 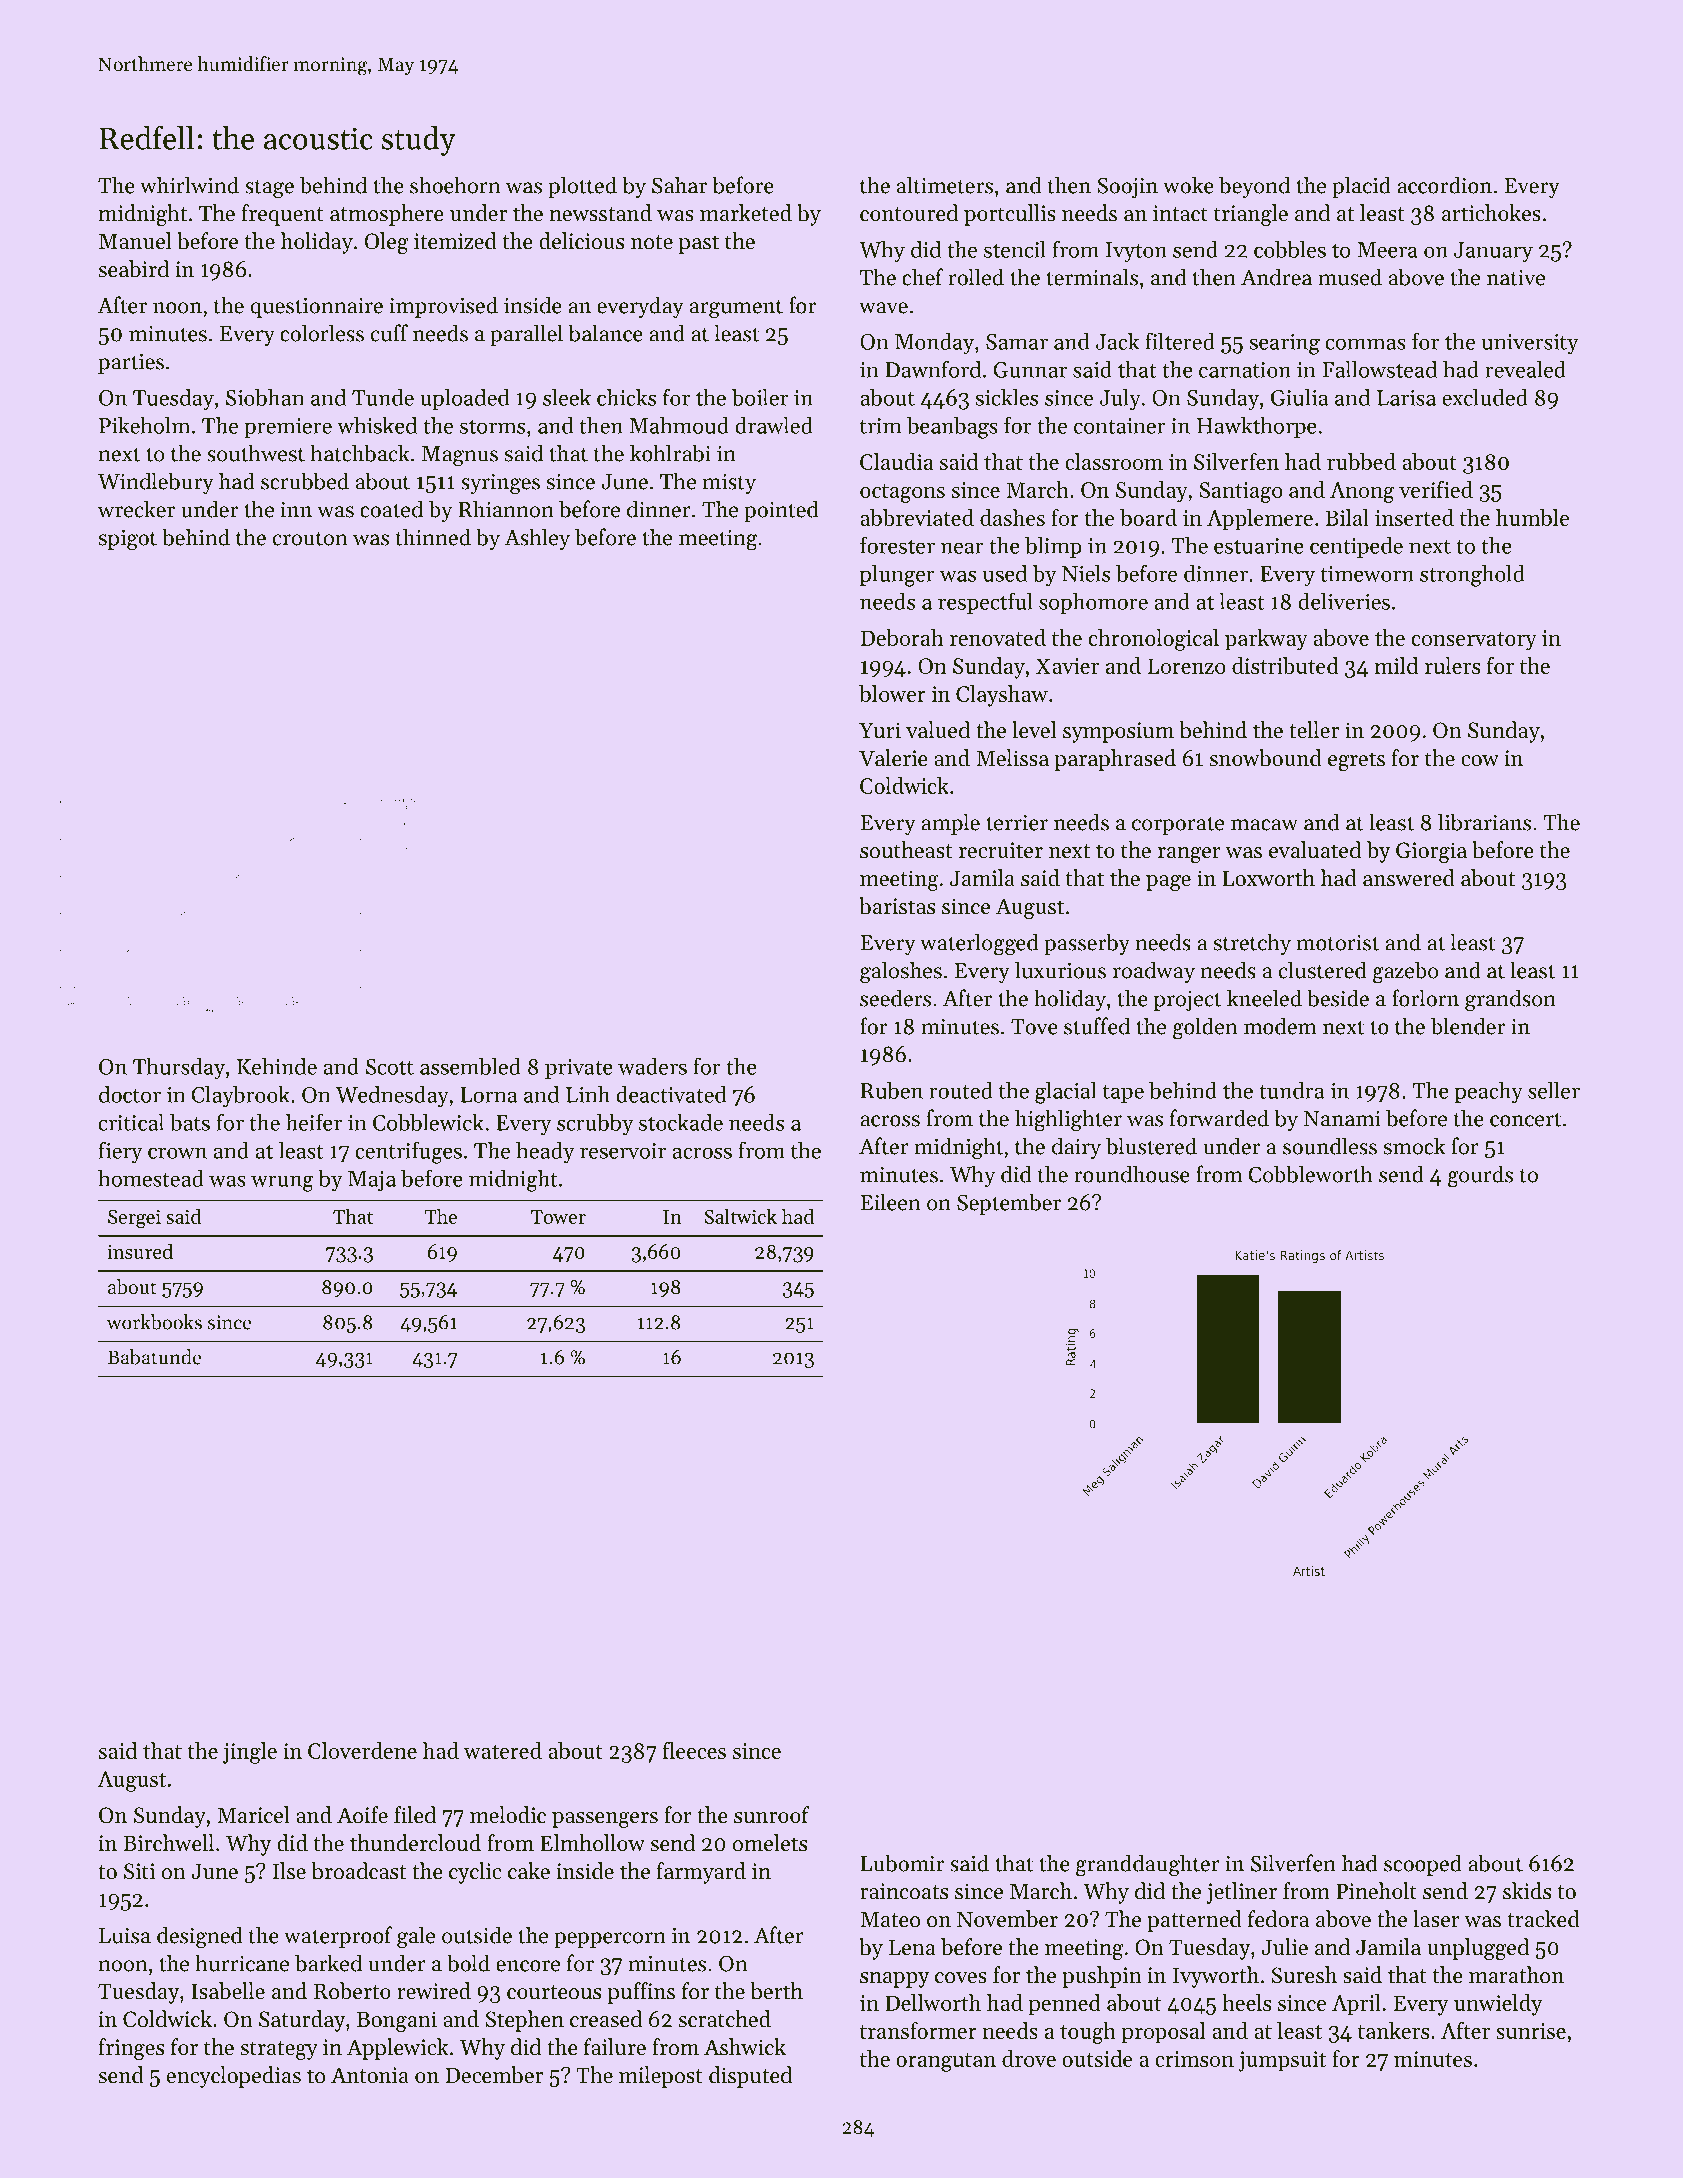 What do you see at coordinates (774, 425) in the screenshot?
I see `drawled` at bounding box center [774, 425].
